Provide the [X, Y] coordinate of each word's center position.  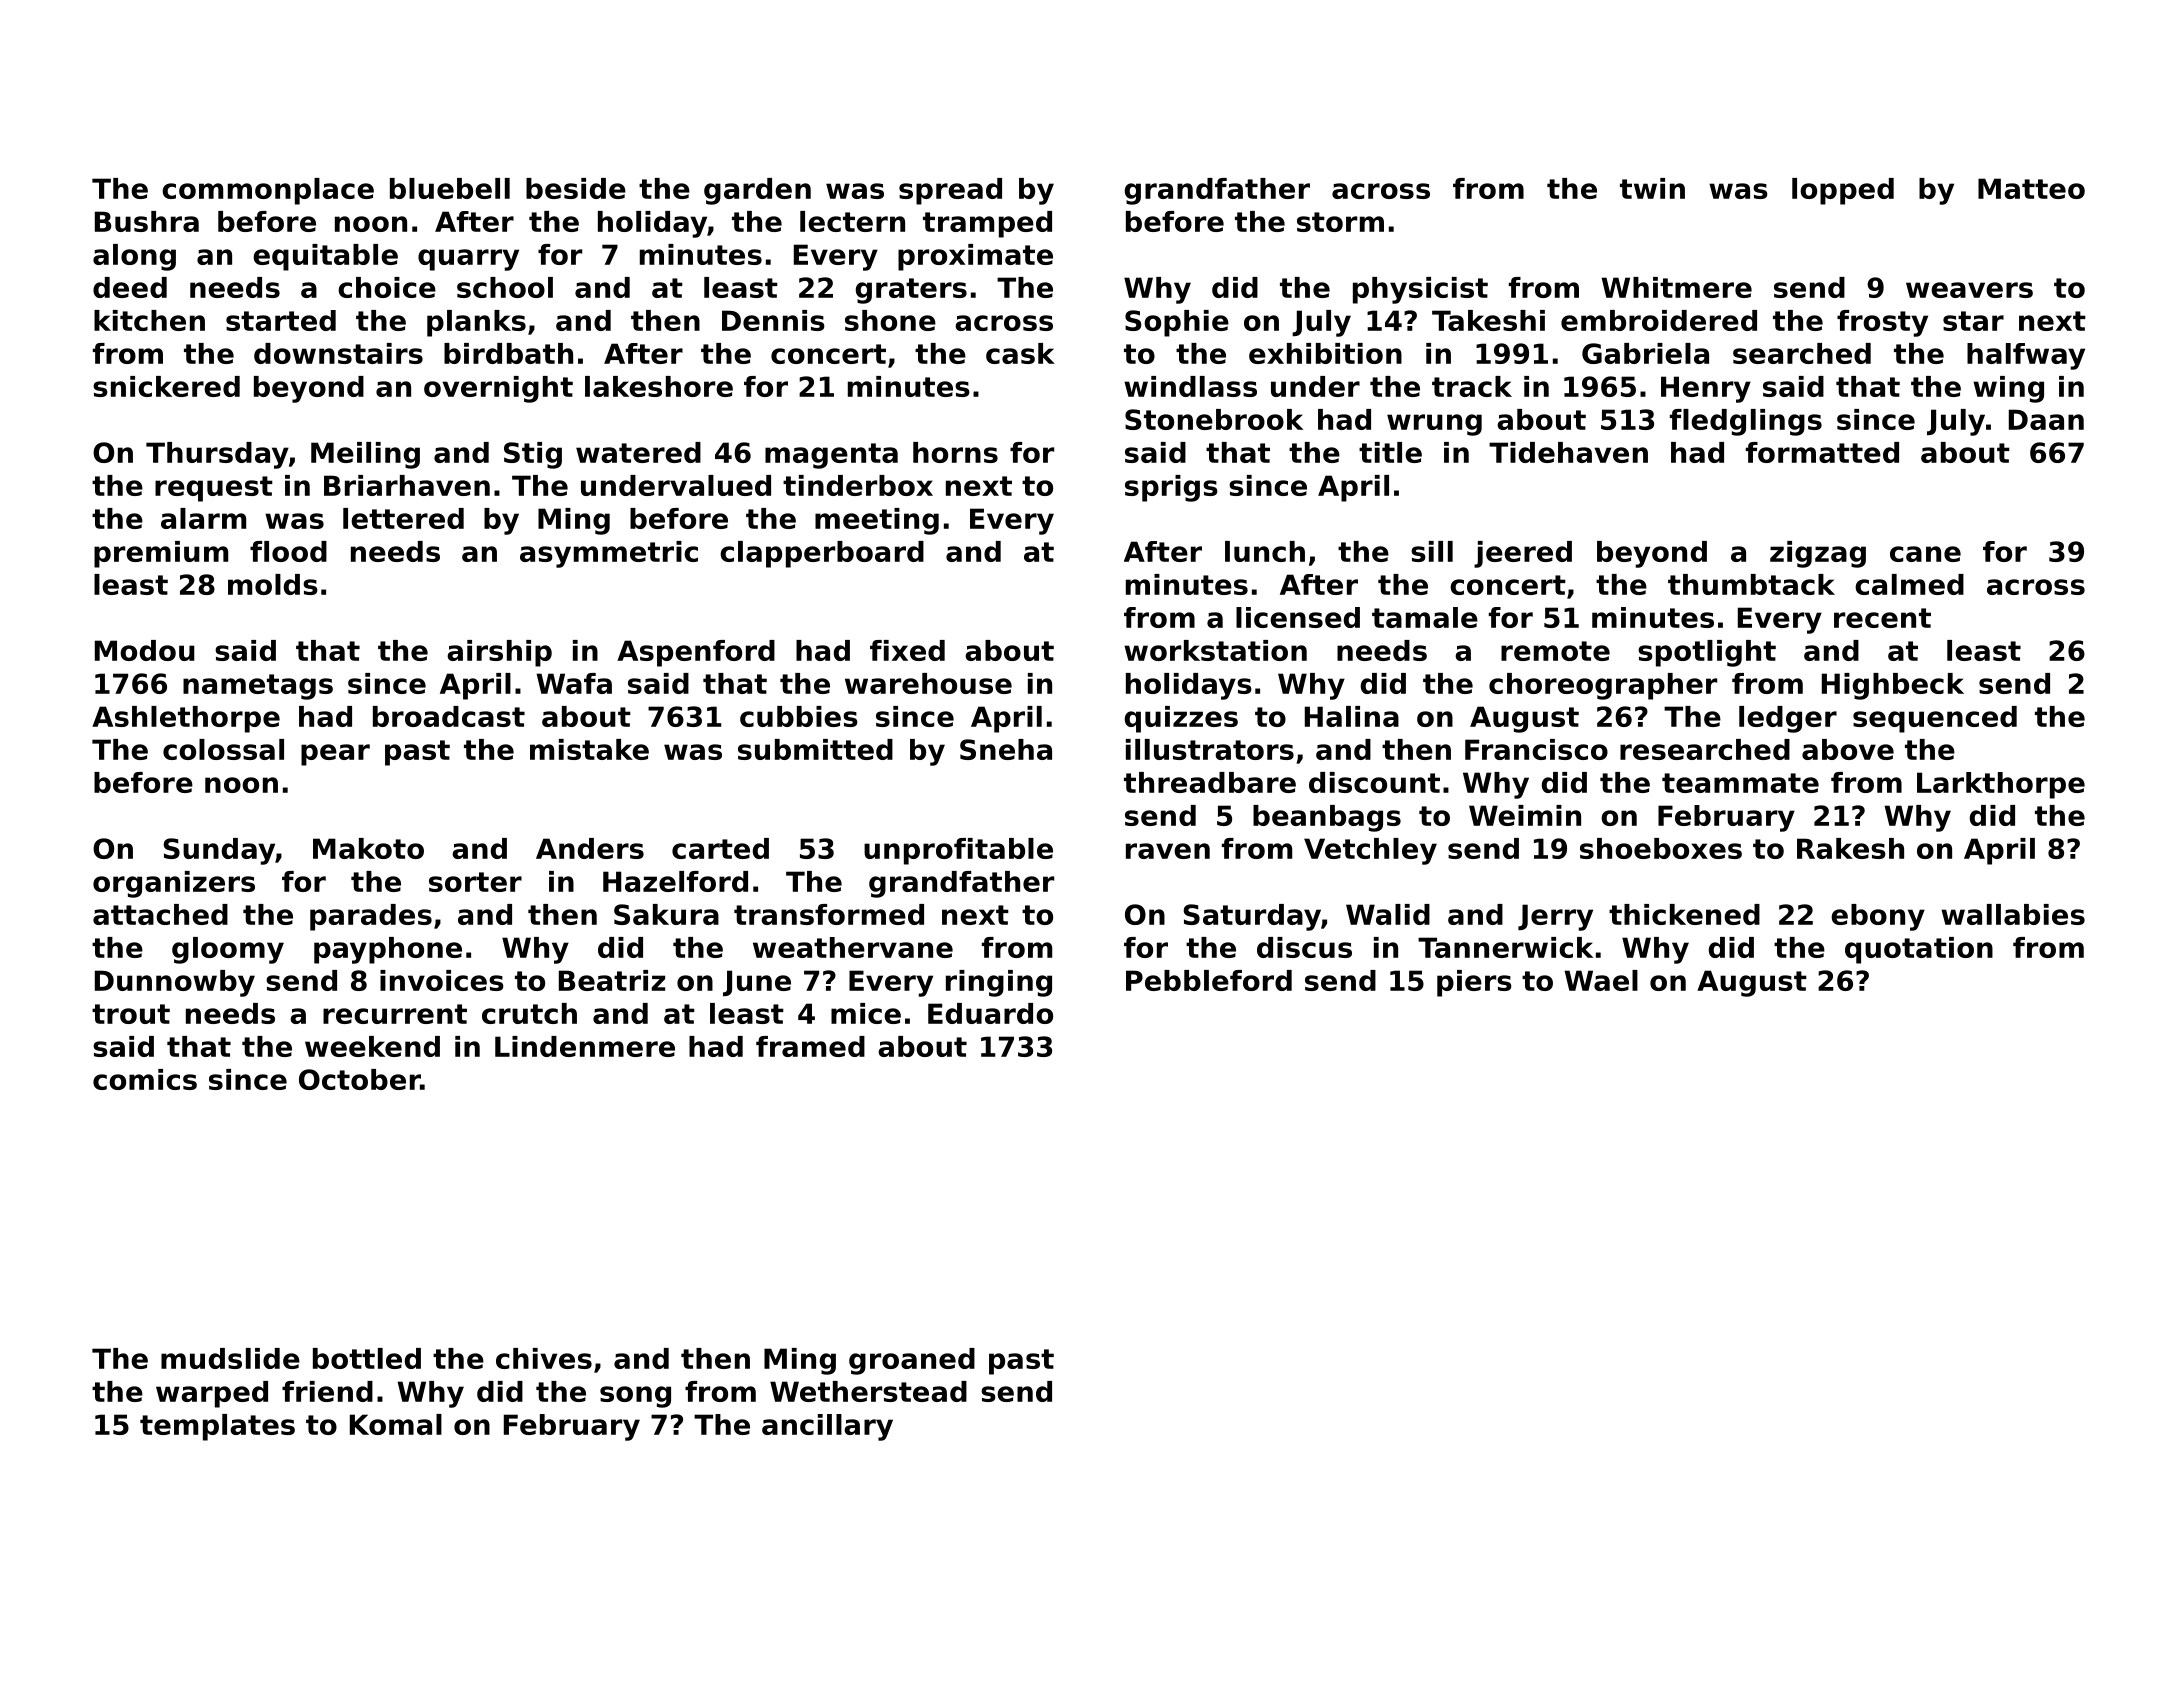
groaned [912, 1361]
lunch [1265, 551]
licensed [1298, 617]
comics [145, 1079]
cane [1925, 554]
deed [130, 287]
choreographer [1603, 686]
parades [371, 917]
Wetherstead [868, 1391]
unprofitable [958, 851]
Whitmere [1677, 287]
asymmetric [609, 554]
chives [544, 1358]
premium [161, 554]
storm [1340, 222]
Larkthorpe [2001, 785]
